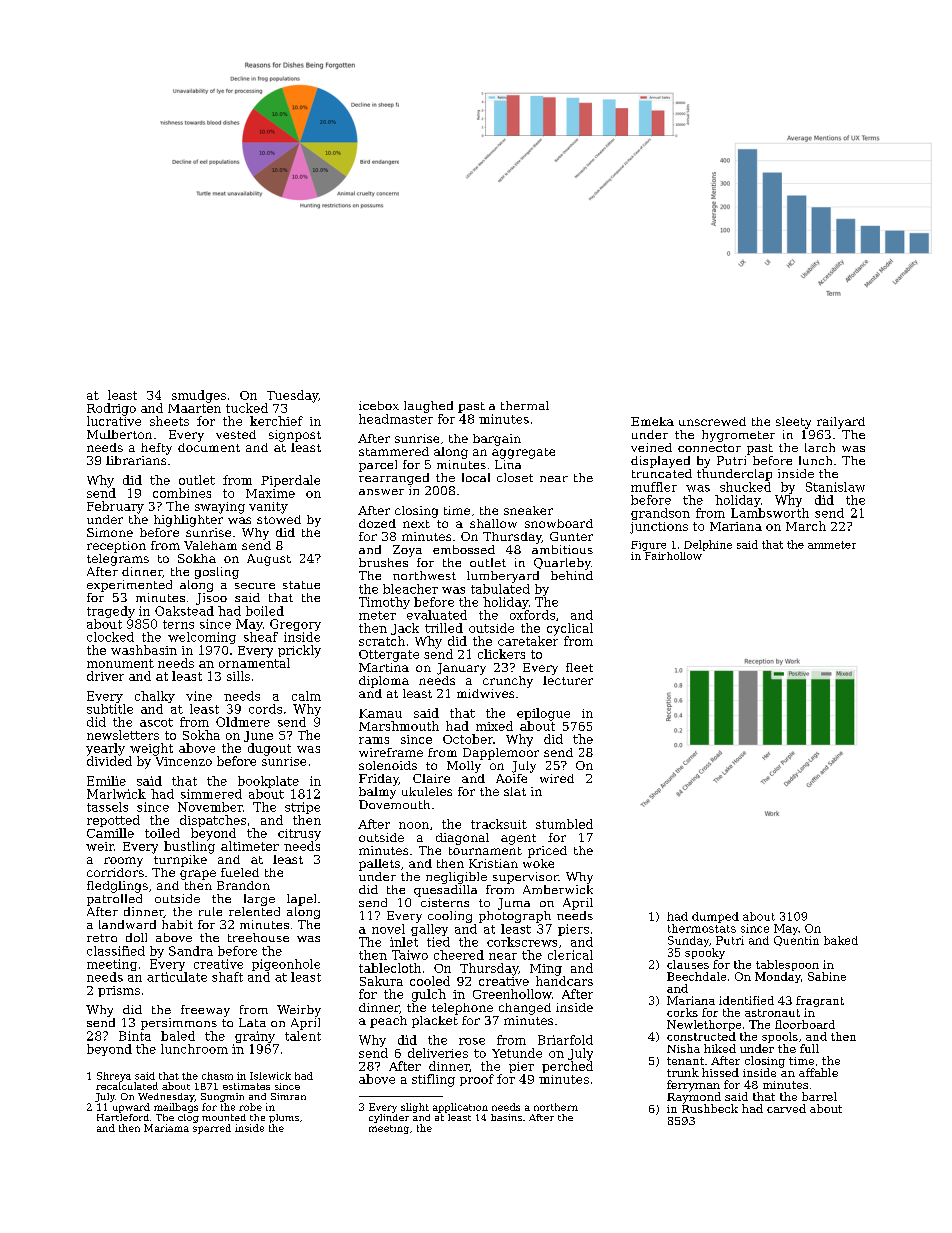  I want to click on northern, so click(556, 1107).
